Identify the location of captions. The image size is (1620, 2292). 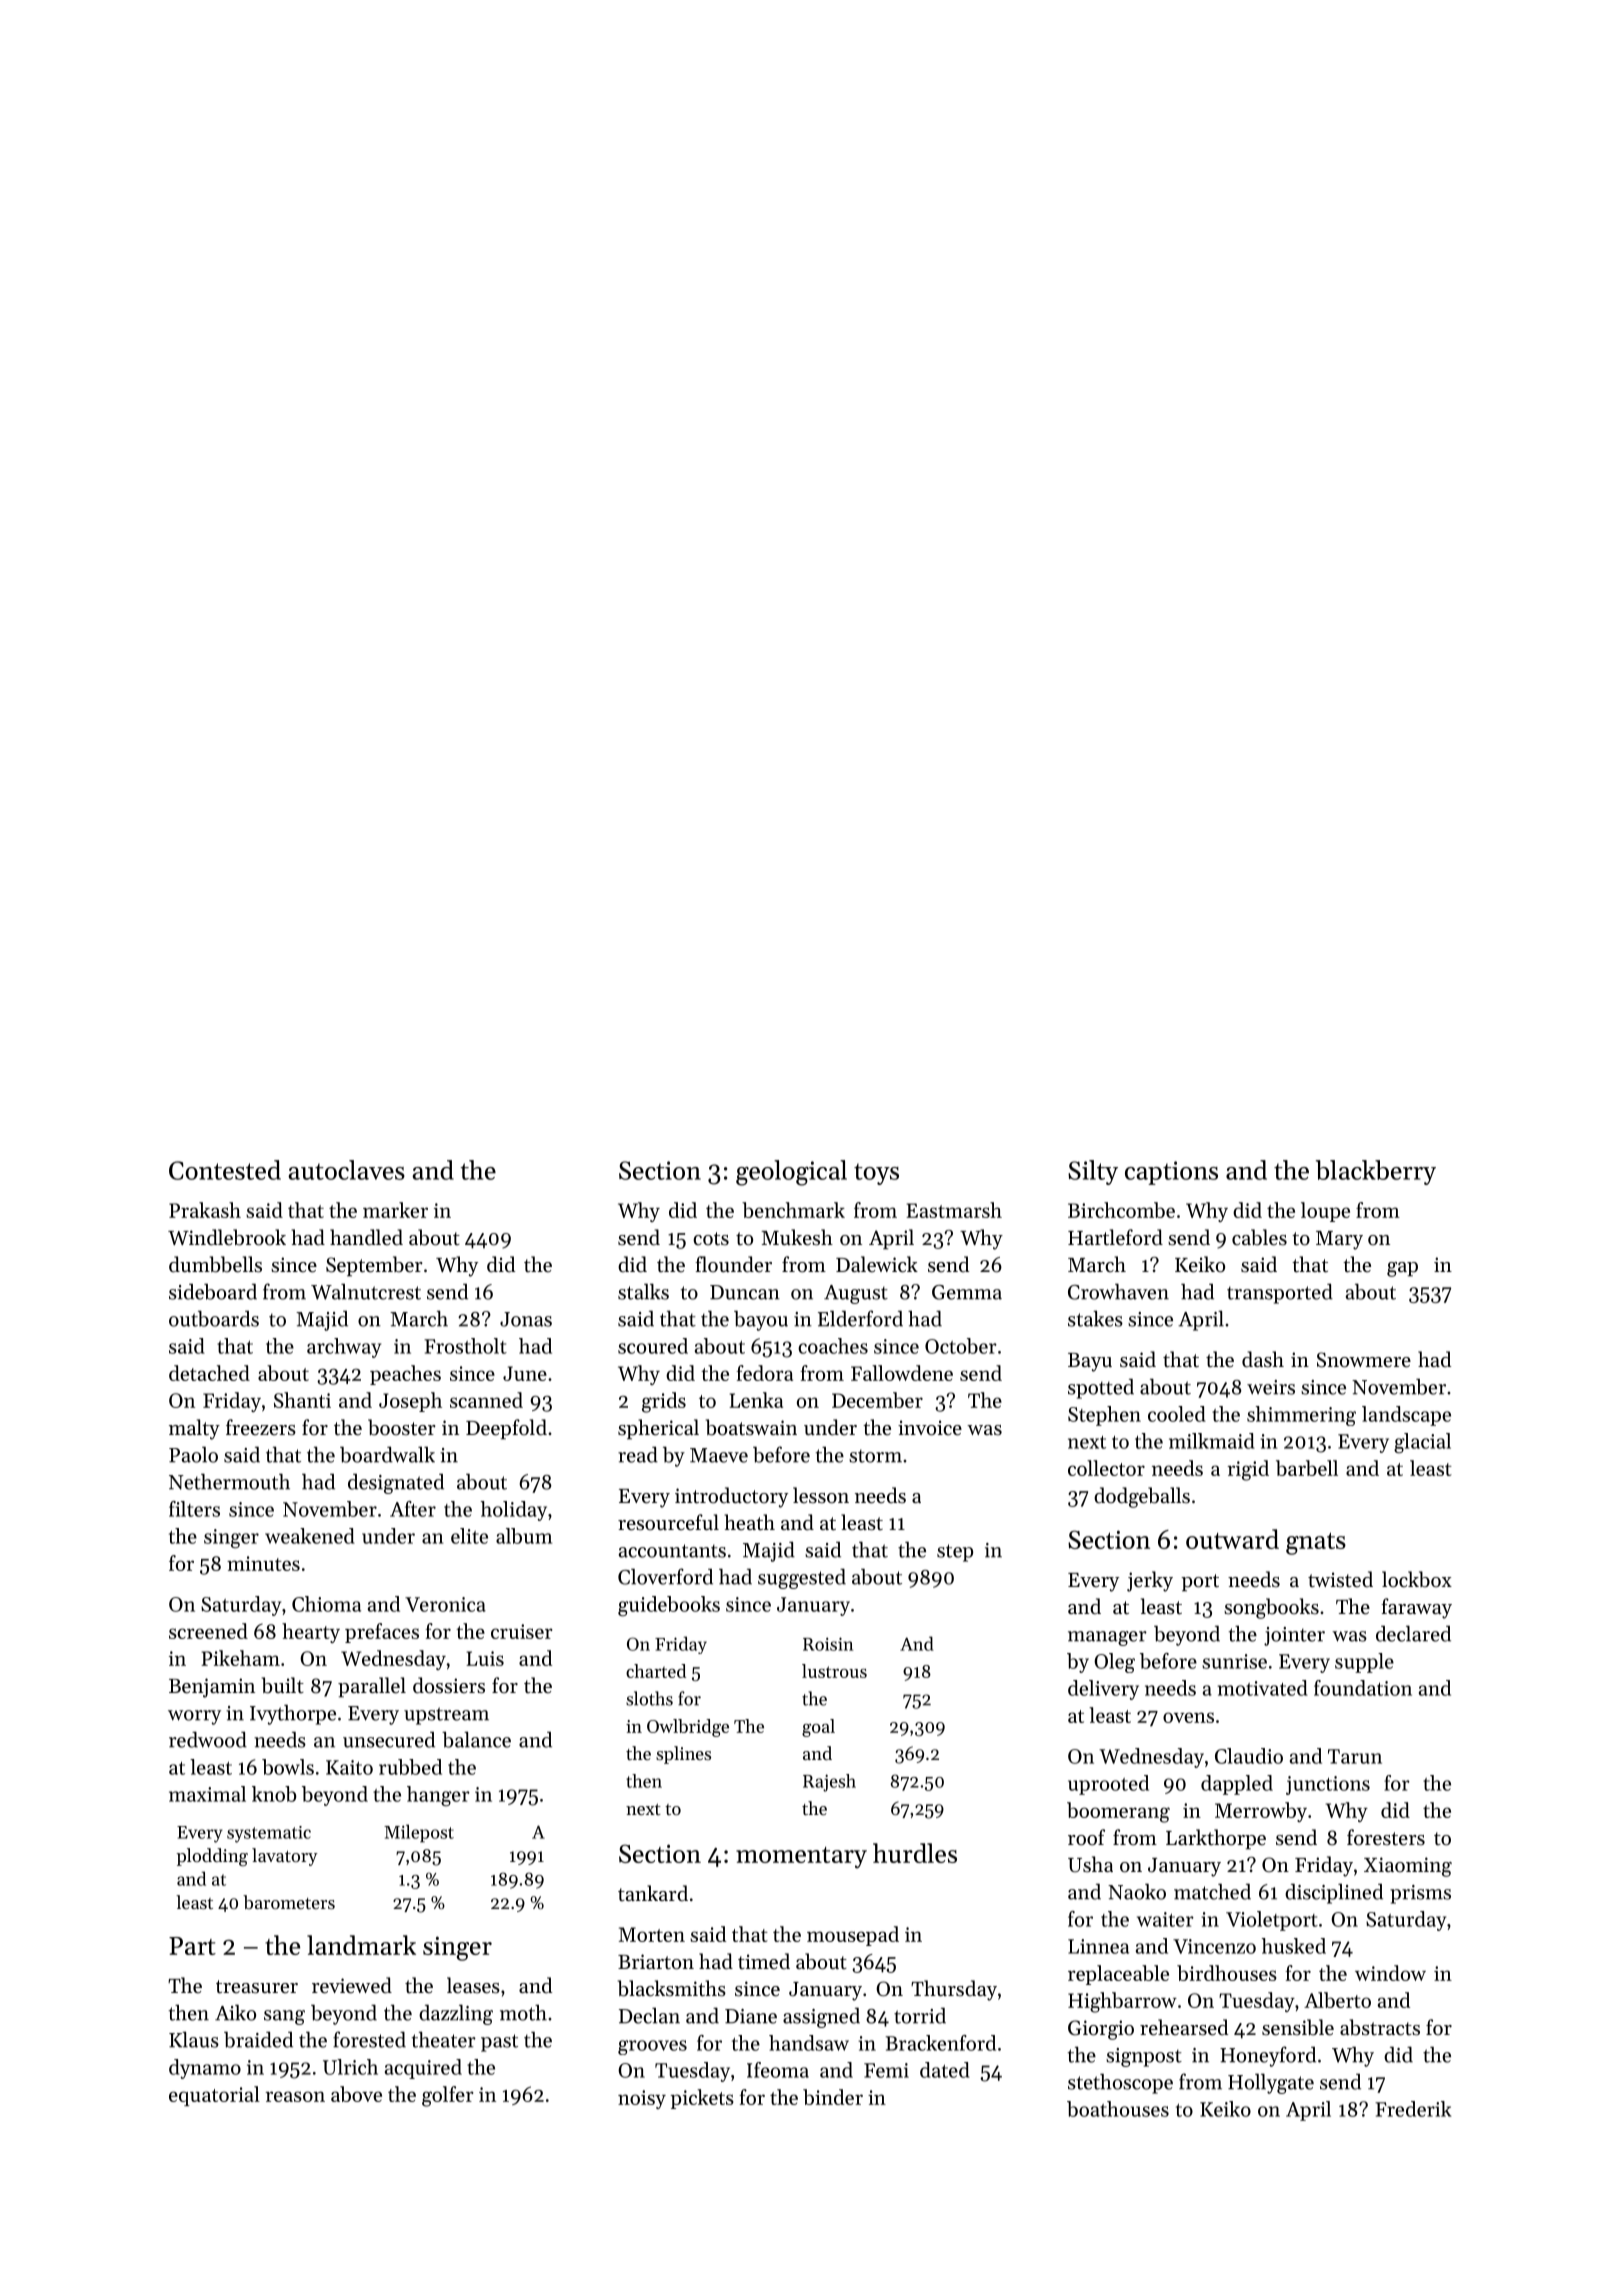
(1171, 1173).
